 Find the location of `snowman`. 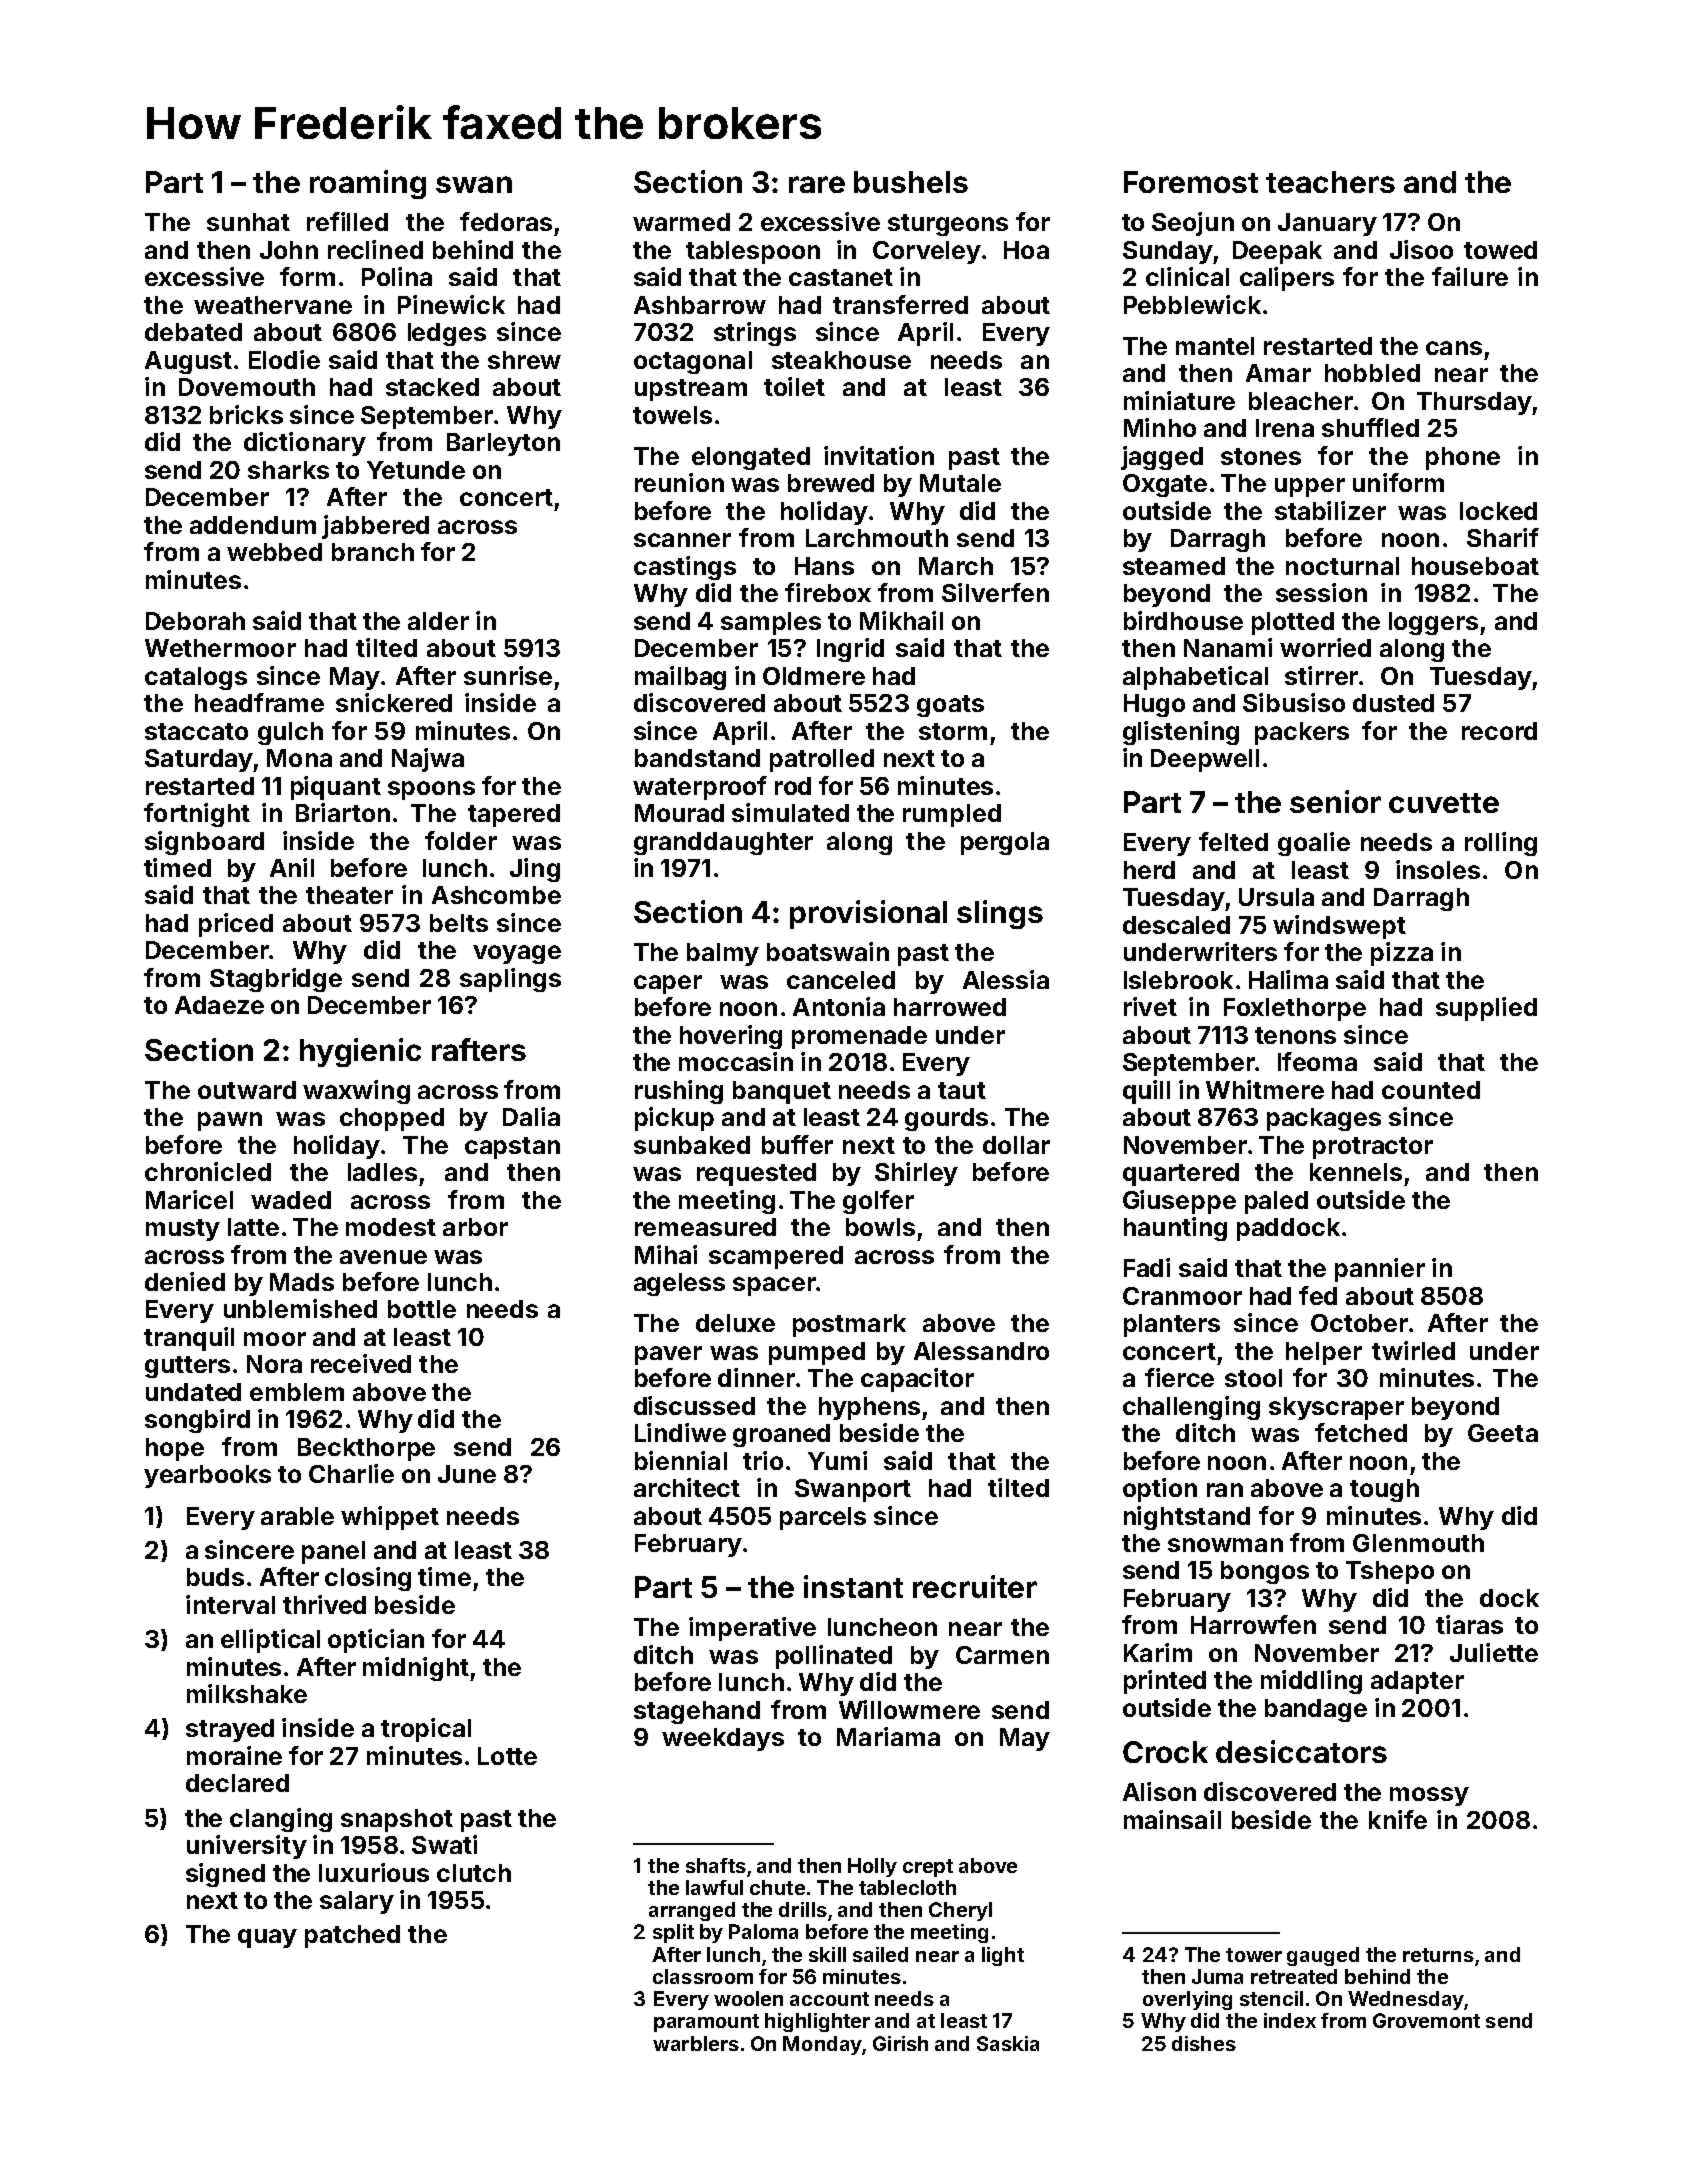

snowman is located at coordinates (1225, 1545).
